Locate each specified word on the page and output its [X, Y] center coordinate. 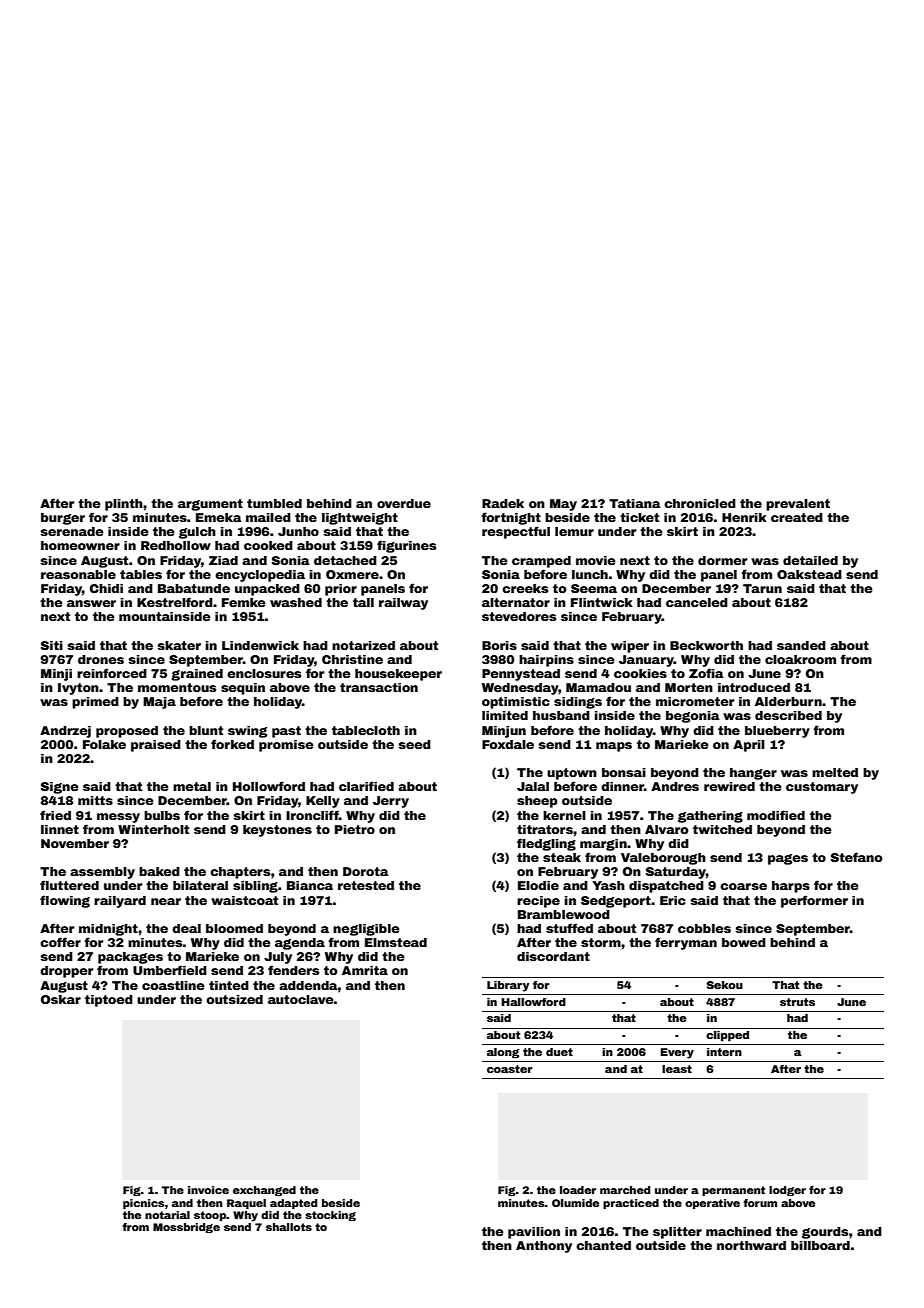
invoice [208, 1190]
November [75, 843]
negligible [366, 930]
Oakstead [809, 574]
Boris [499, 645]
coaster [509, 1069]
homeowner [80, 545]
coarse [743, 886]
